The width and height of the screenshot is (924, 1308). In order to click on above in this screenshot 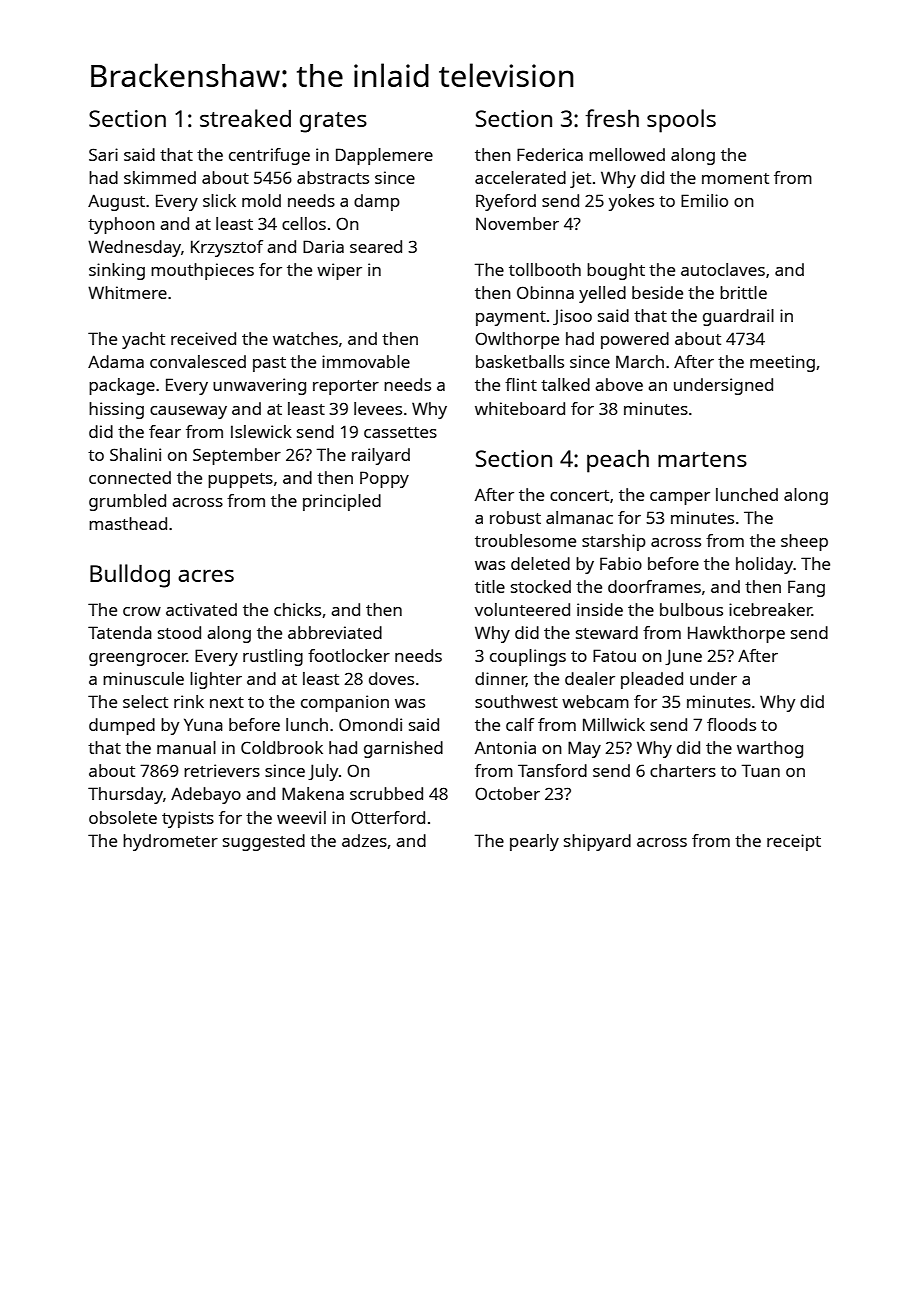, I will do `click(619, 384)`.
